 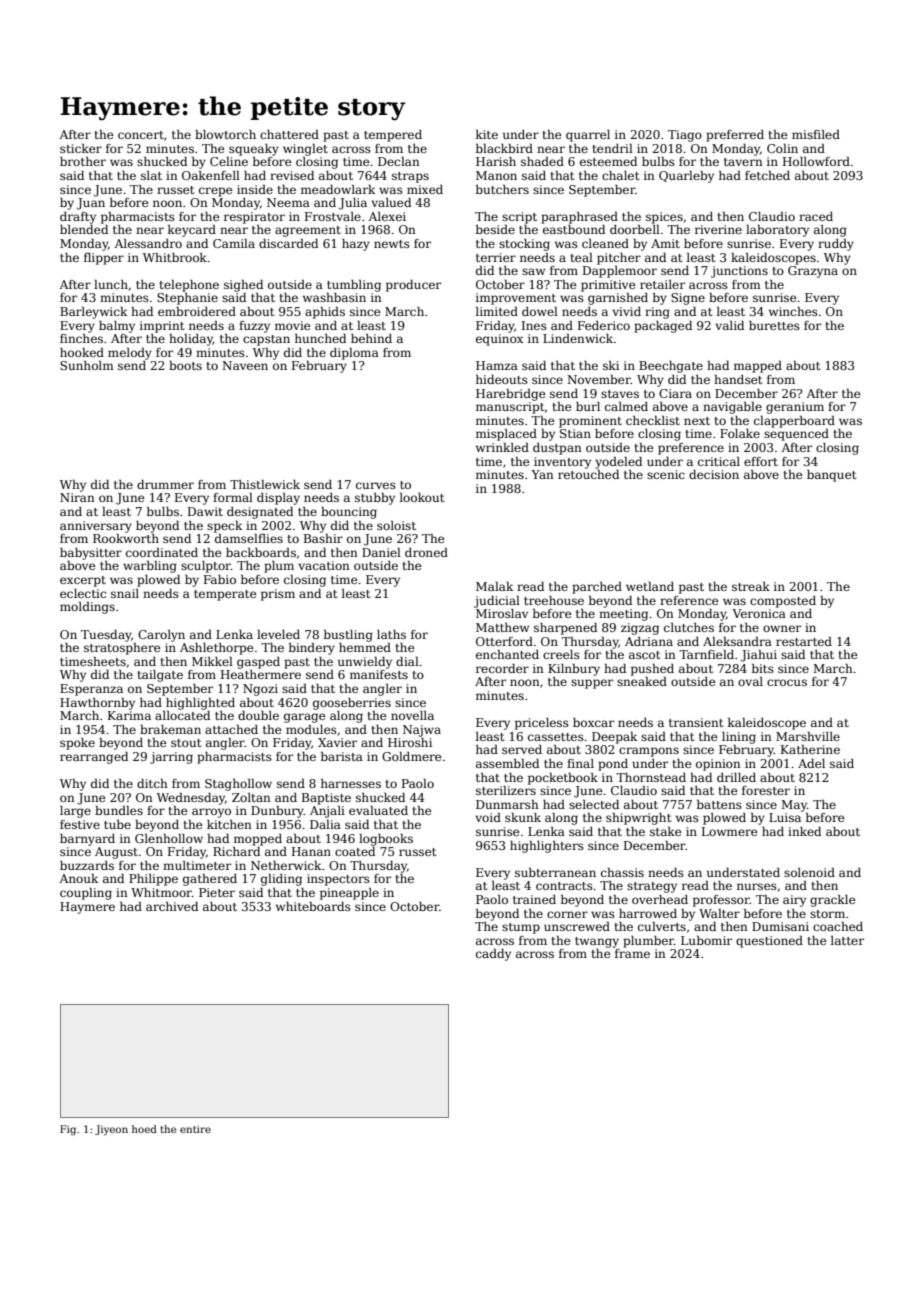 What do you see at coordinates (412, 715) in the screenshot?
I see `novella` at bounding box center [412, 715].
